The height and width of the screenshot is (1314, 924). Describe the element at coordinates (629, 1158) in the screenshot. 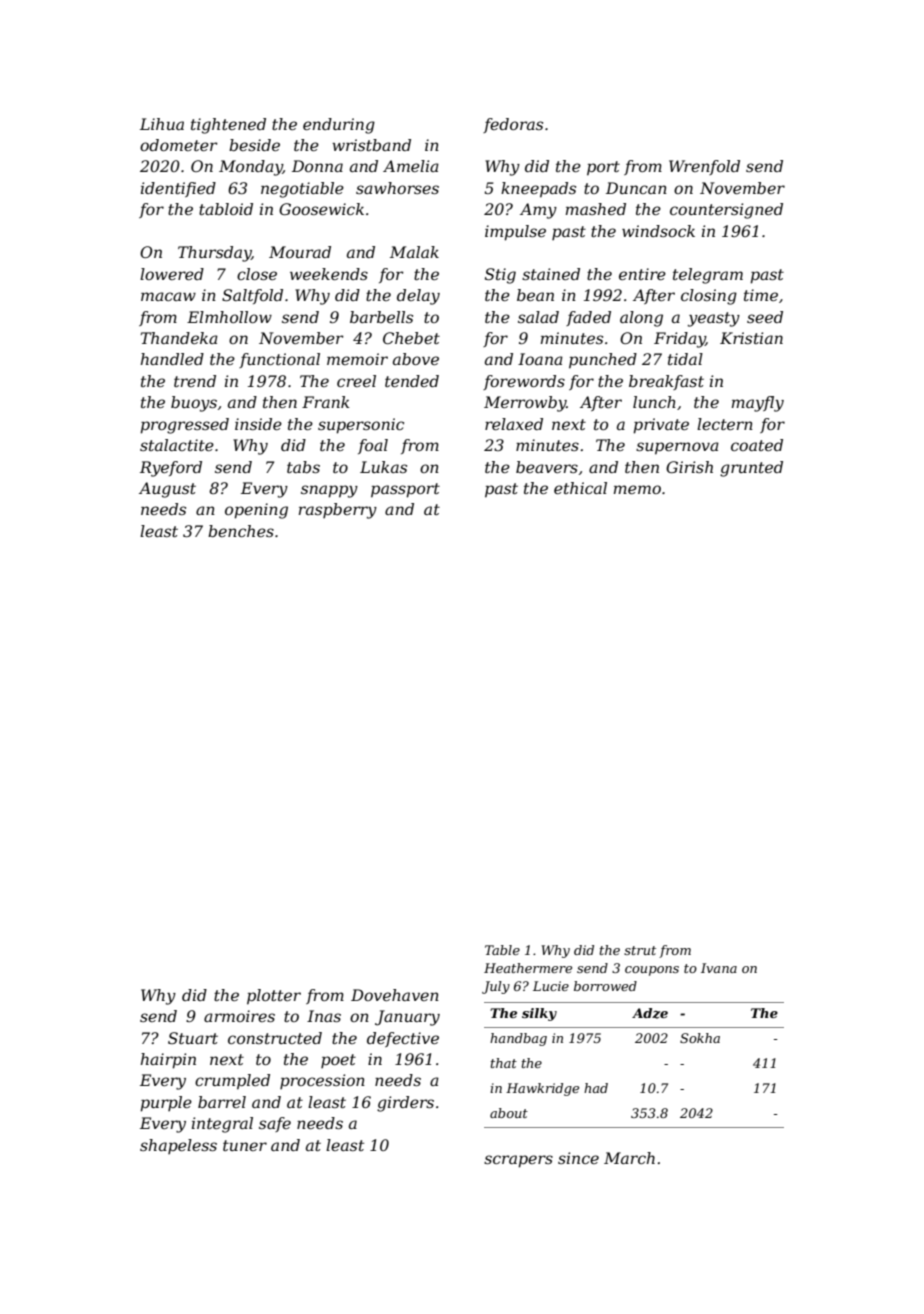

I see `March` at that location.
